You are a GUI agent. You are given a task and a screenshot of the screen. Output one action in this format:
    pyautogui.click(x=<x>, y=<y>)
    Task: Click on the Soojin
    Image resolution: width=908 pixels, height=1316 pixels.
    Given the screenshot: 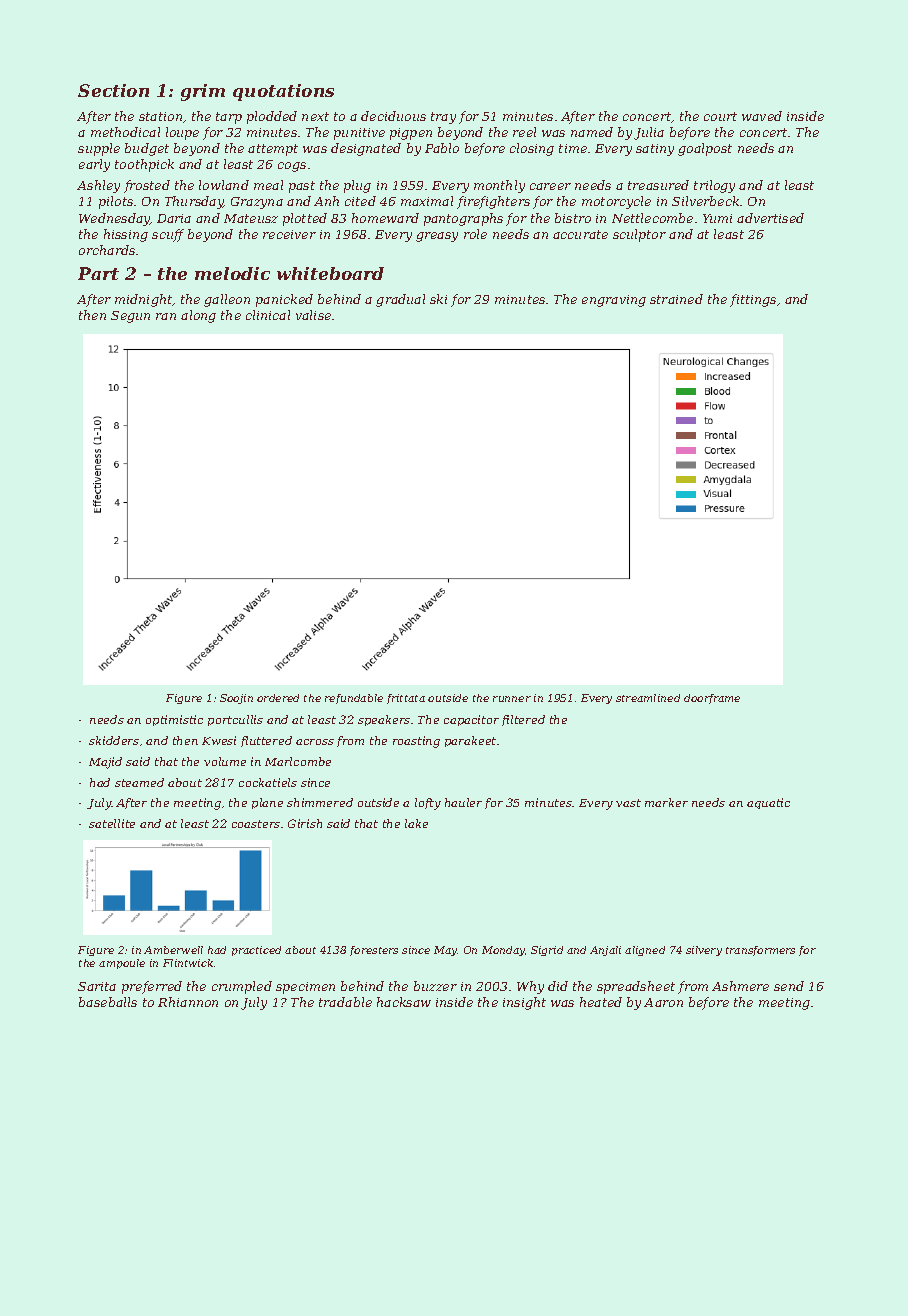 What is the action you would take?
    pyautogui.click(x=236, y=699)
